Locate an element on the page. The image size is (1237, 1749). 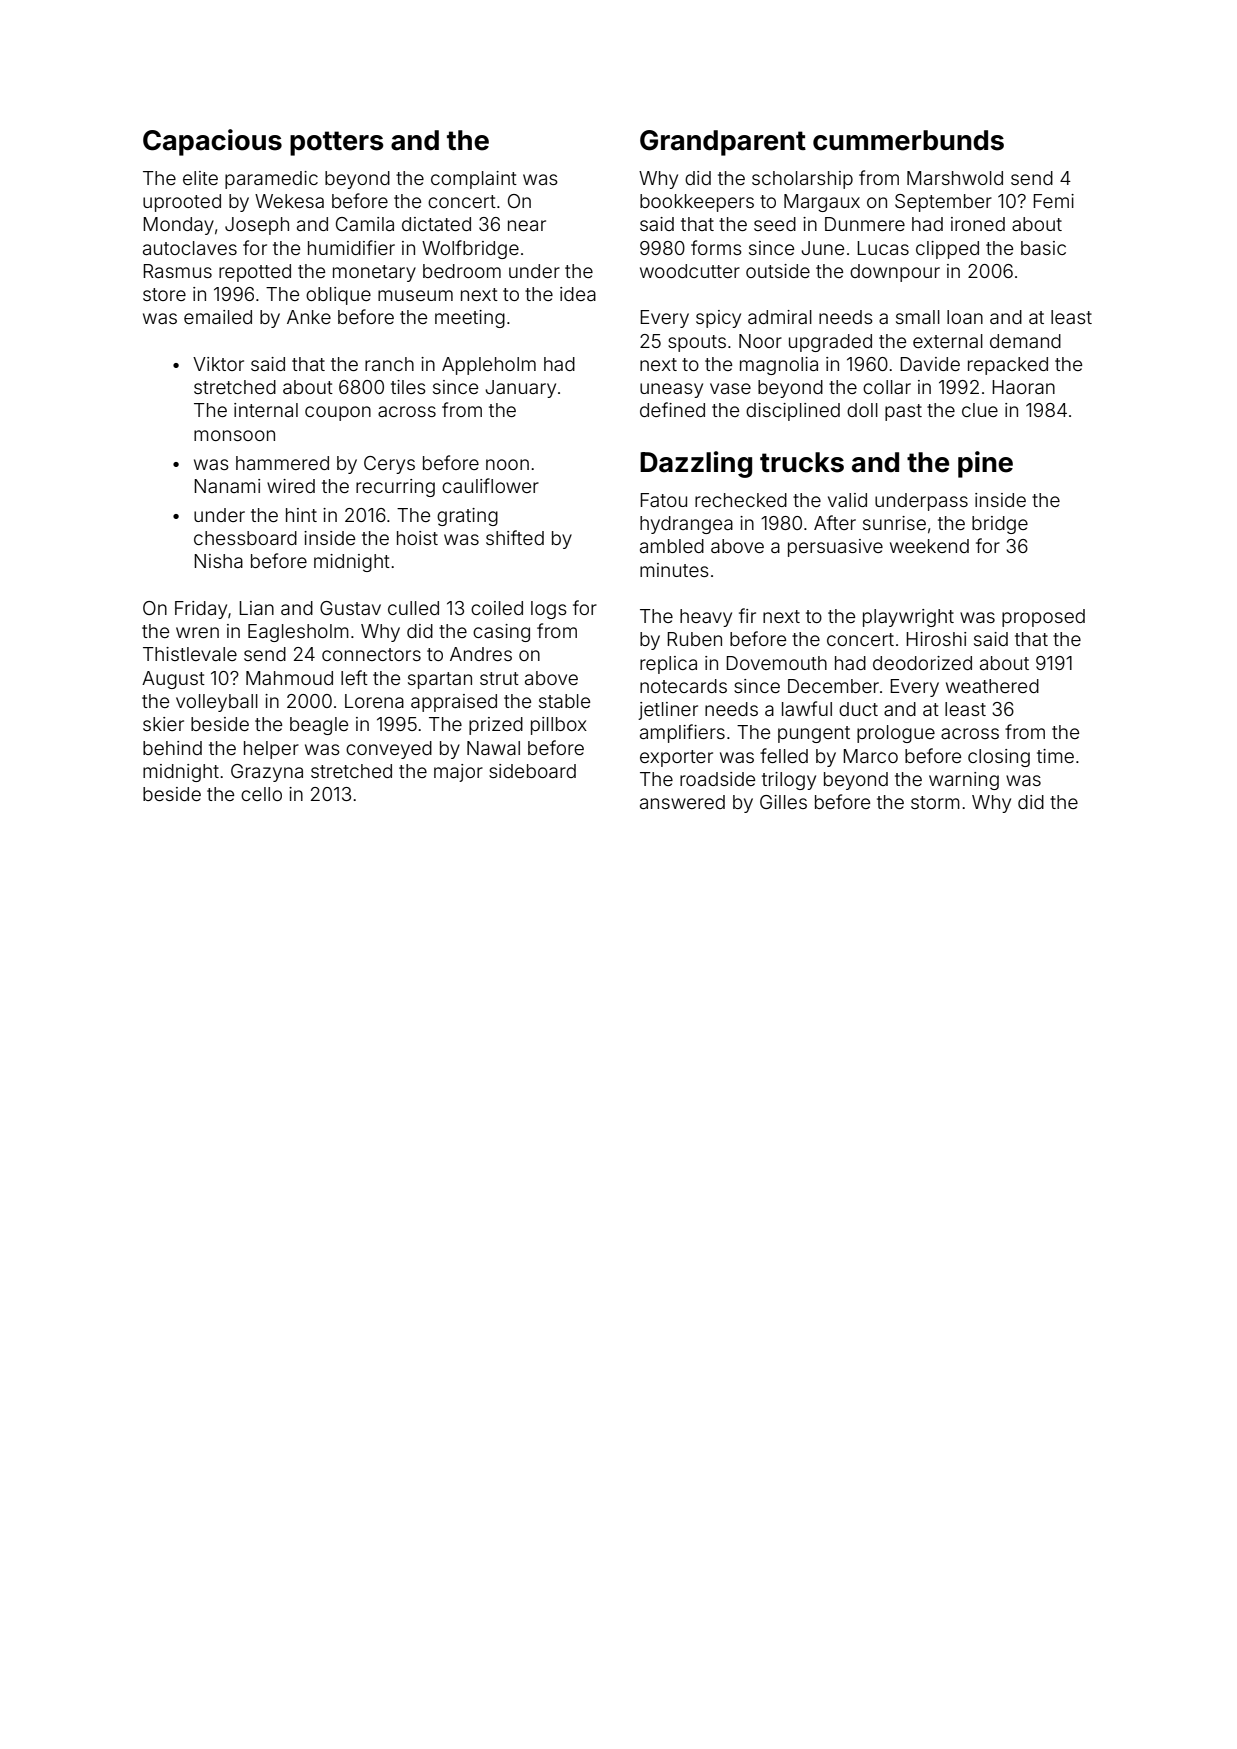
Ruben is located at coordinates (694, 639).
